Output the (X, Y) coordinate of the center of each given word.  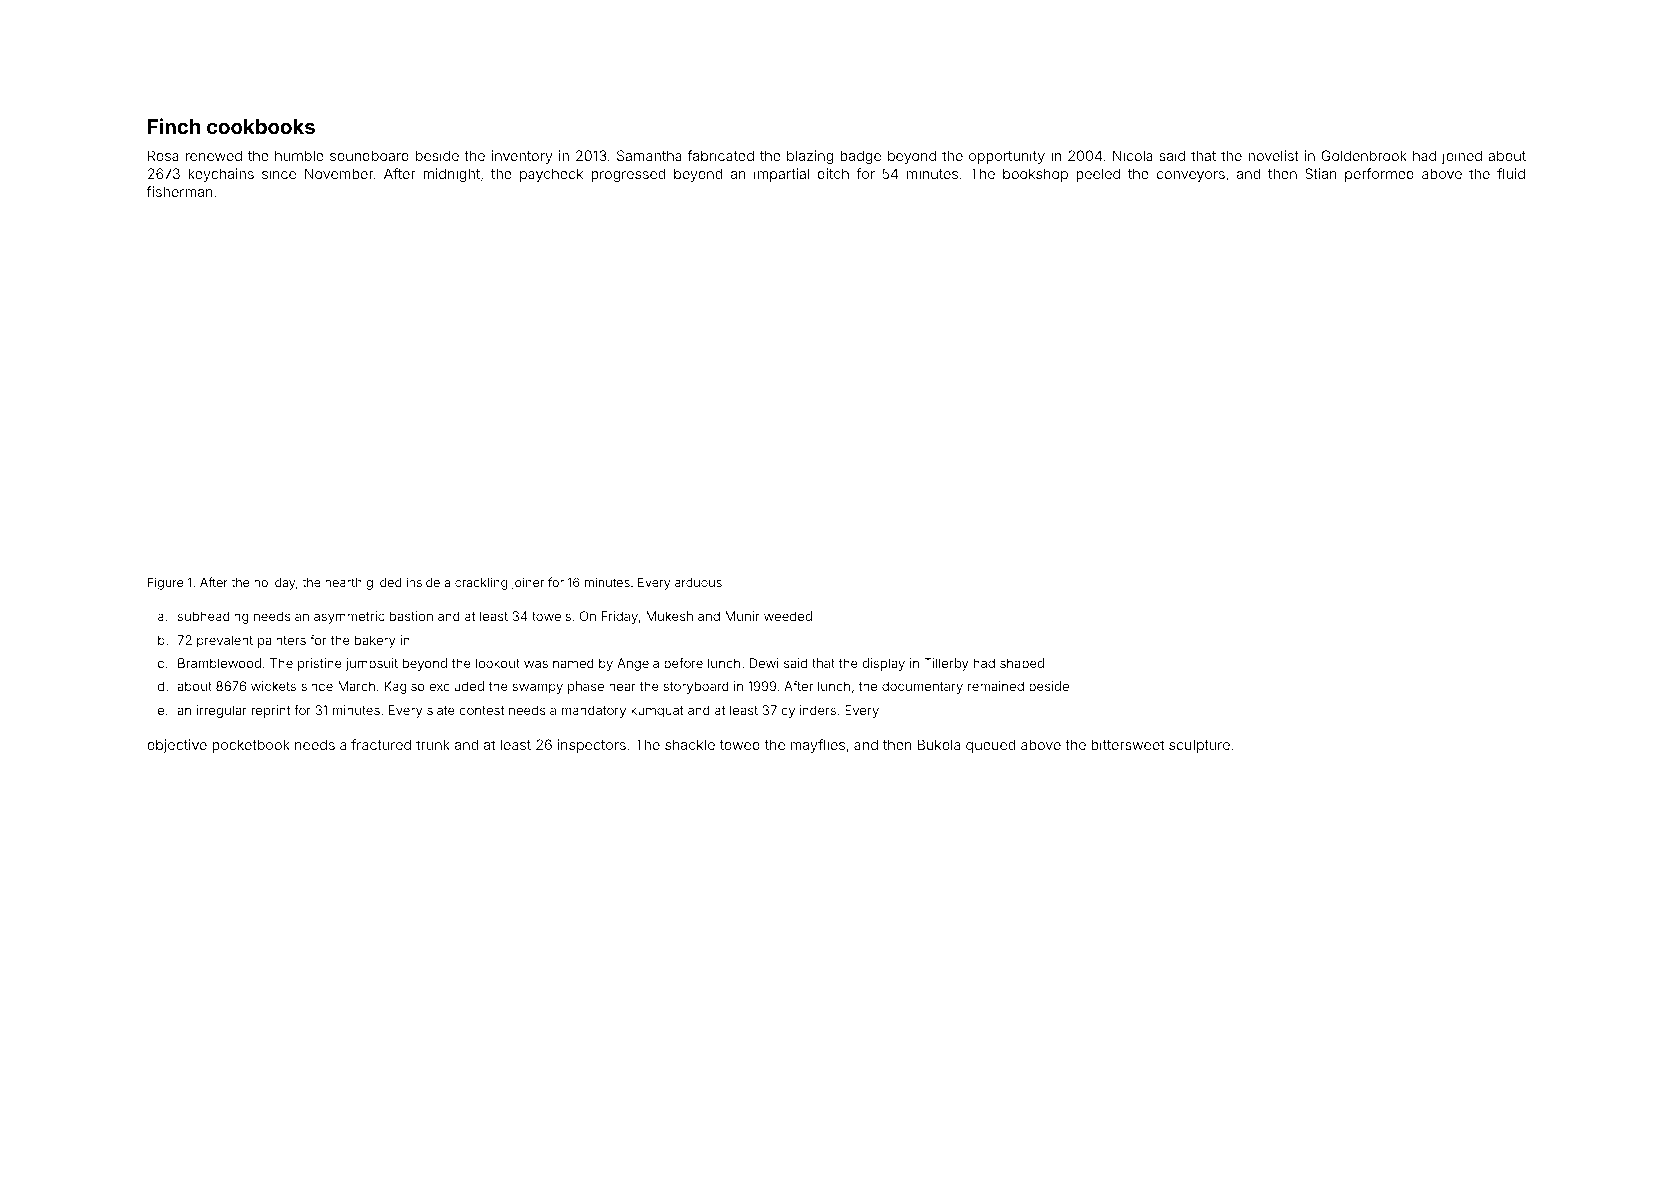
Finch (174, 126)
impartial (781, 175)
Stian (1321, 173)
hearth (343, 582)
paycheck (551, 175)
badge (860, 157)
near (622, 687)
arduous (698, 582)
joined (1462, 157)
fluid (1511, 173)
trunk (433, 744)
